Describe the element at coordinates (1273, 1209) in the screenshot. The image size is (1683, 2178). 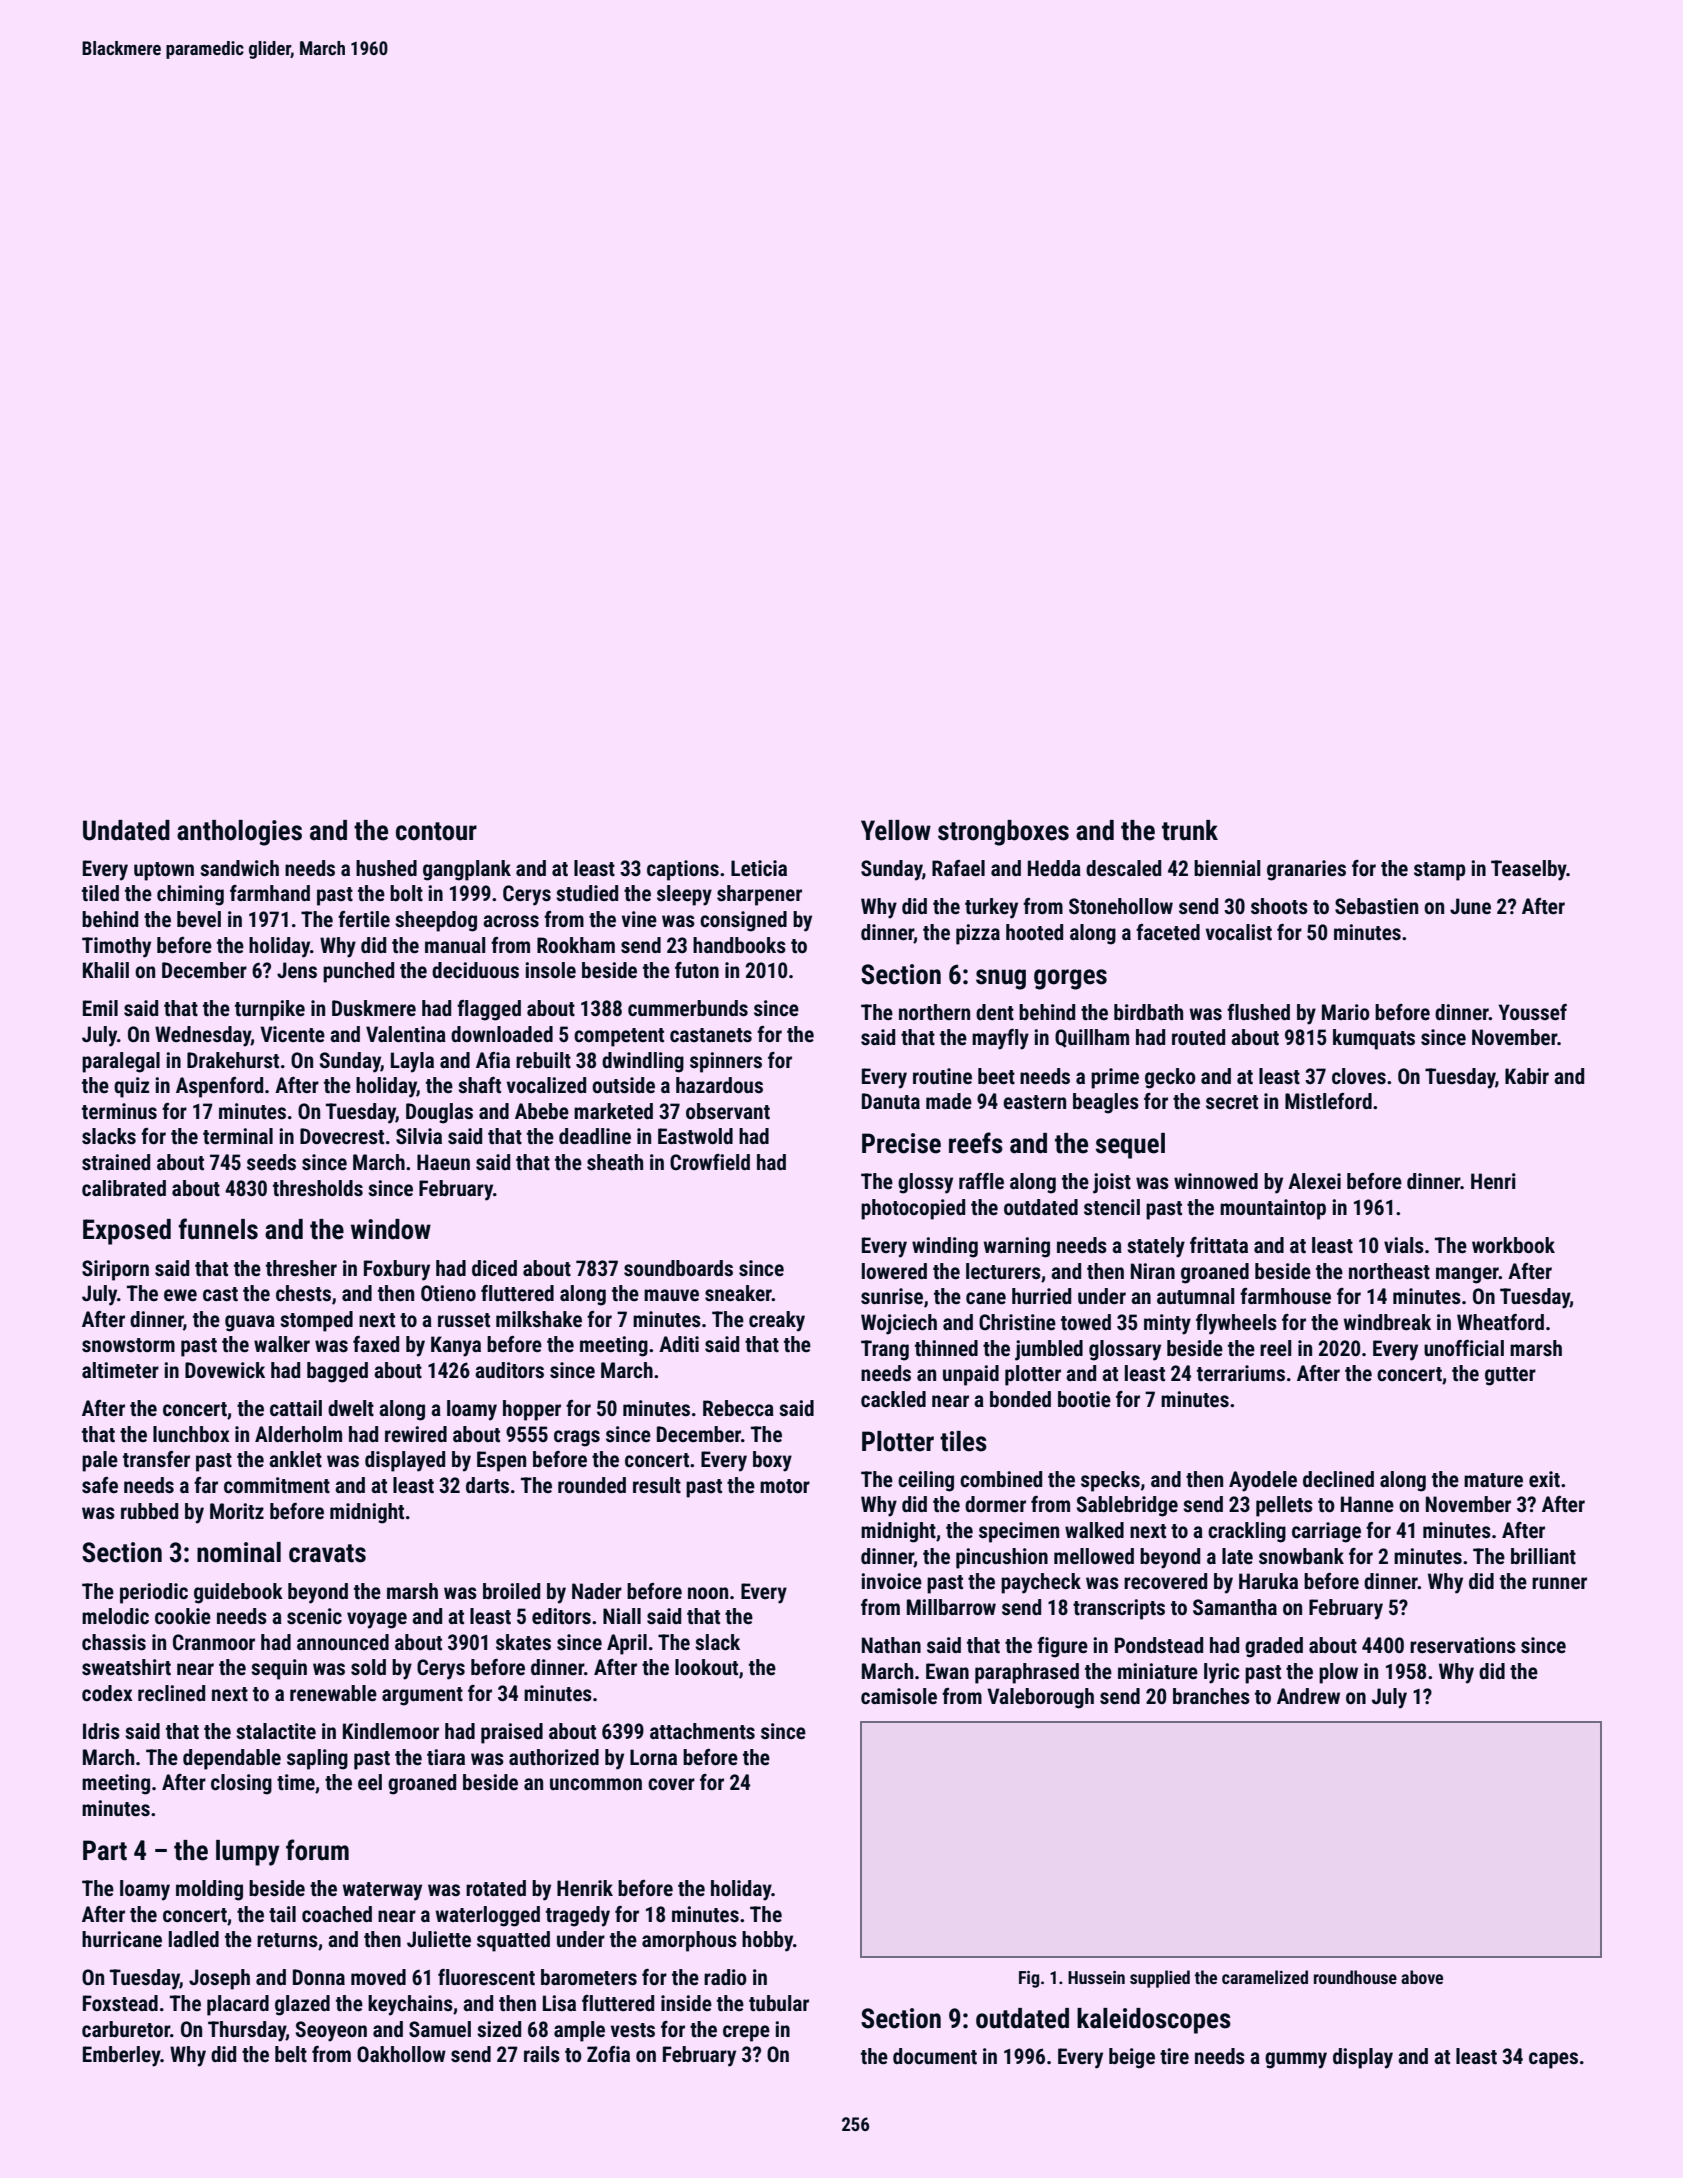
I see `mountaintop` at that location.
